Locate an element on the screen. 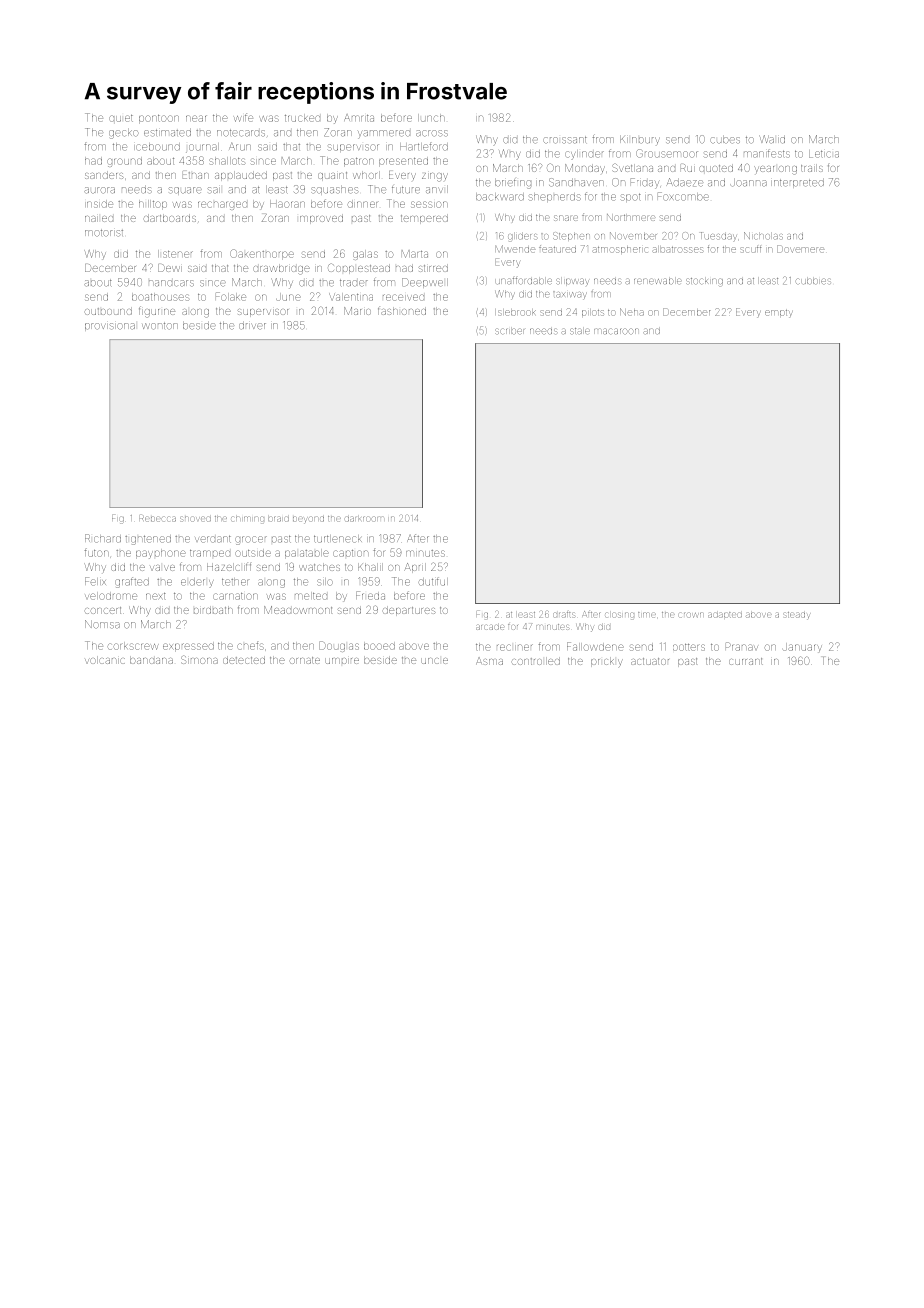 The width and height of the screenshot is (924, 1308). Walid is located at coordinates (772, 139).
